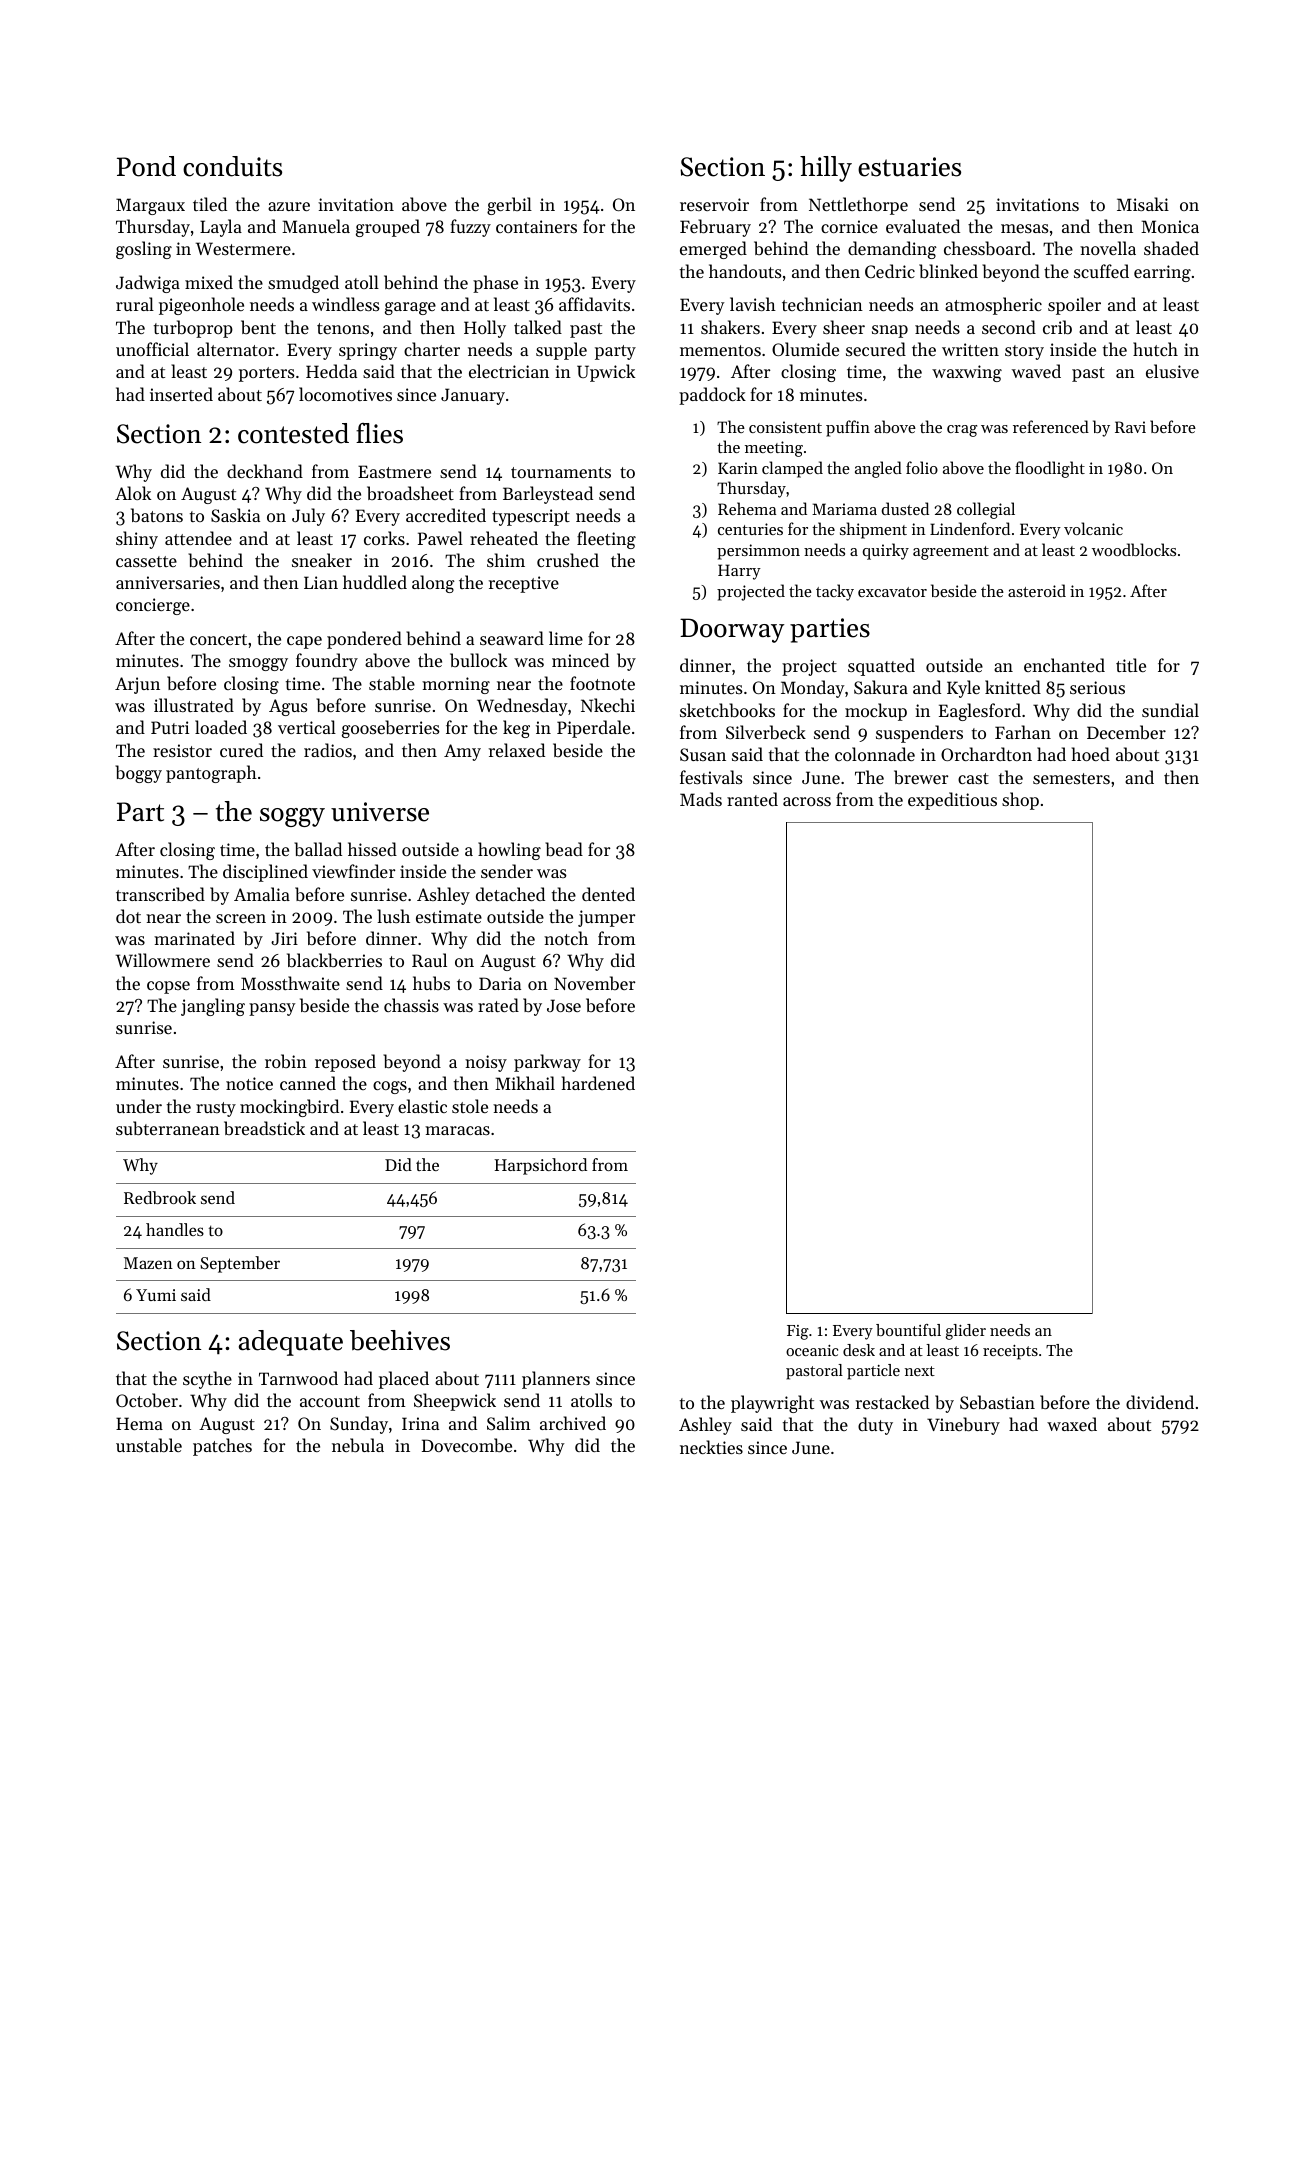  Describe the element at coordinates (240, 1264) in the screenshot. I see `September` at that location.
